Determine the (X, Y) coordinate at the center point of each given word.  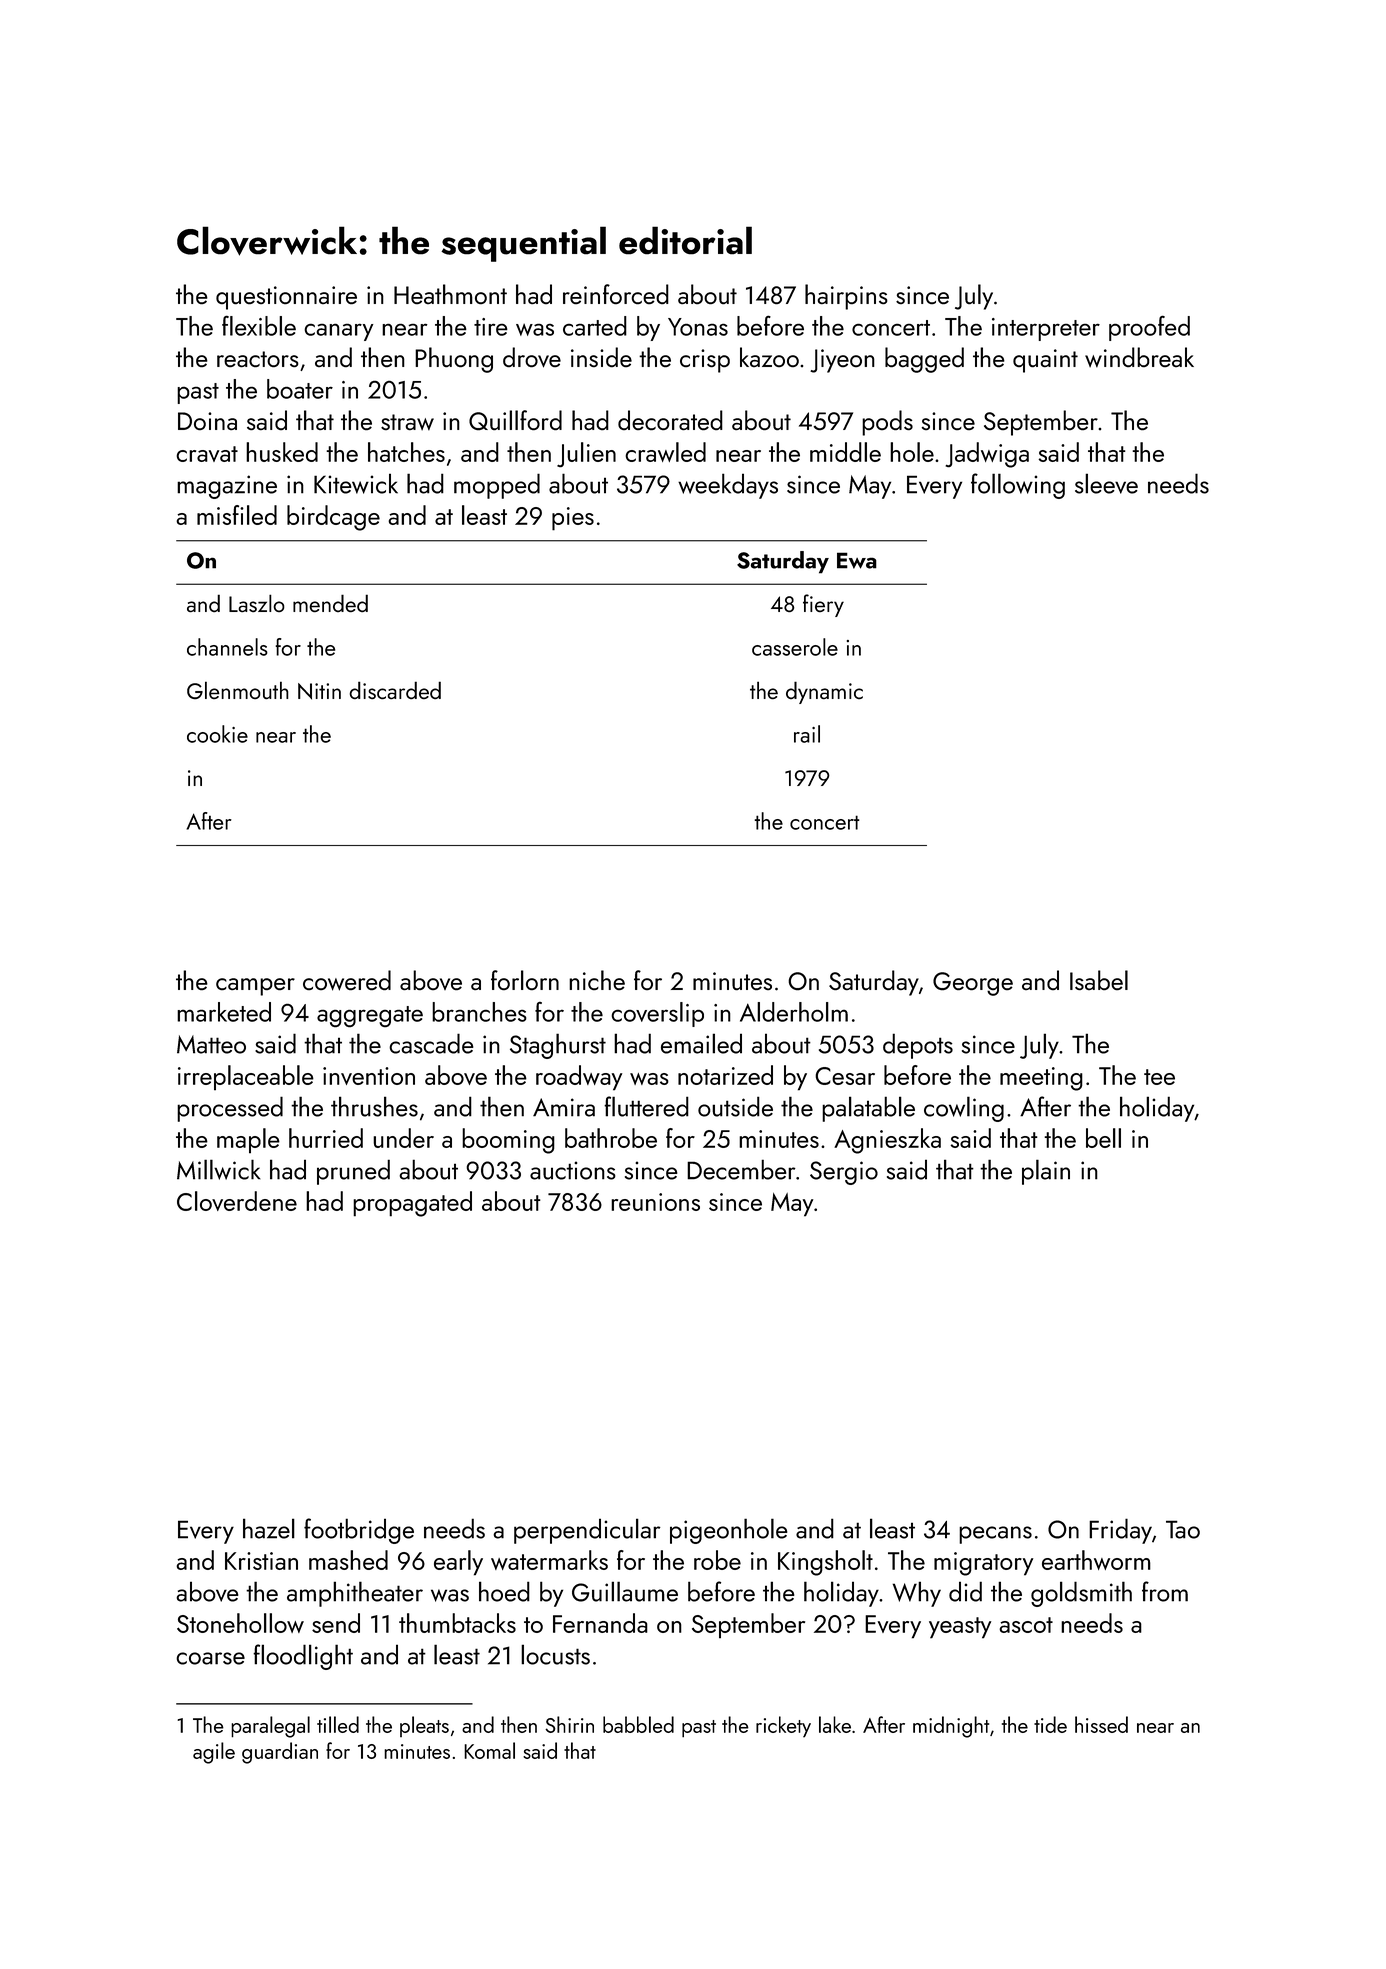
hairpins (846, 297)
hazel (269, 1528)
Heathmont (450, 294)
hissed (1101, 1724)
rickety (783, 1727)
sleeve (1106, 483)
